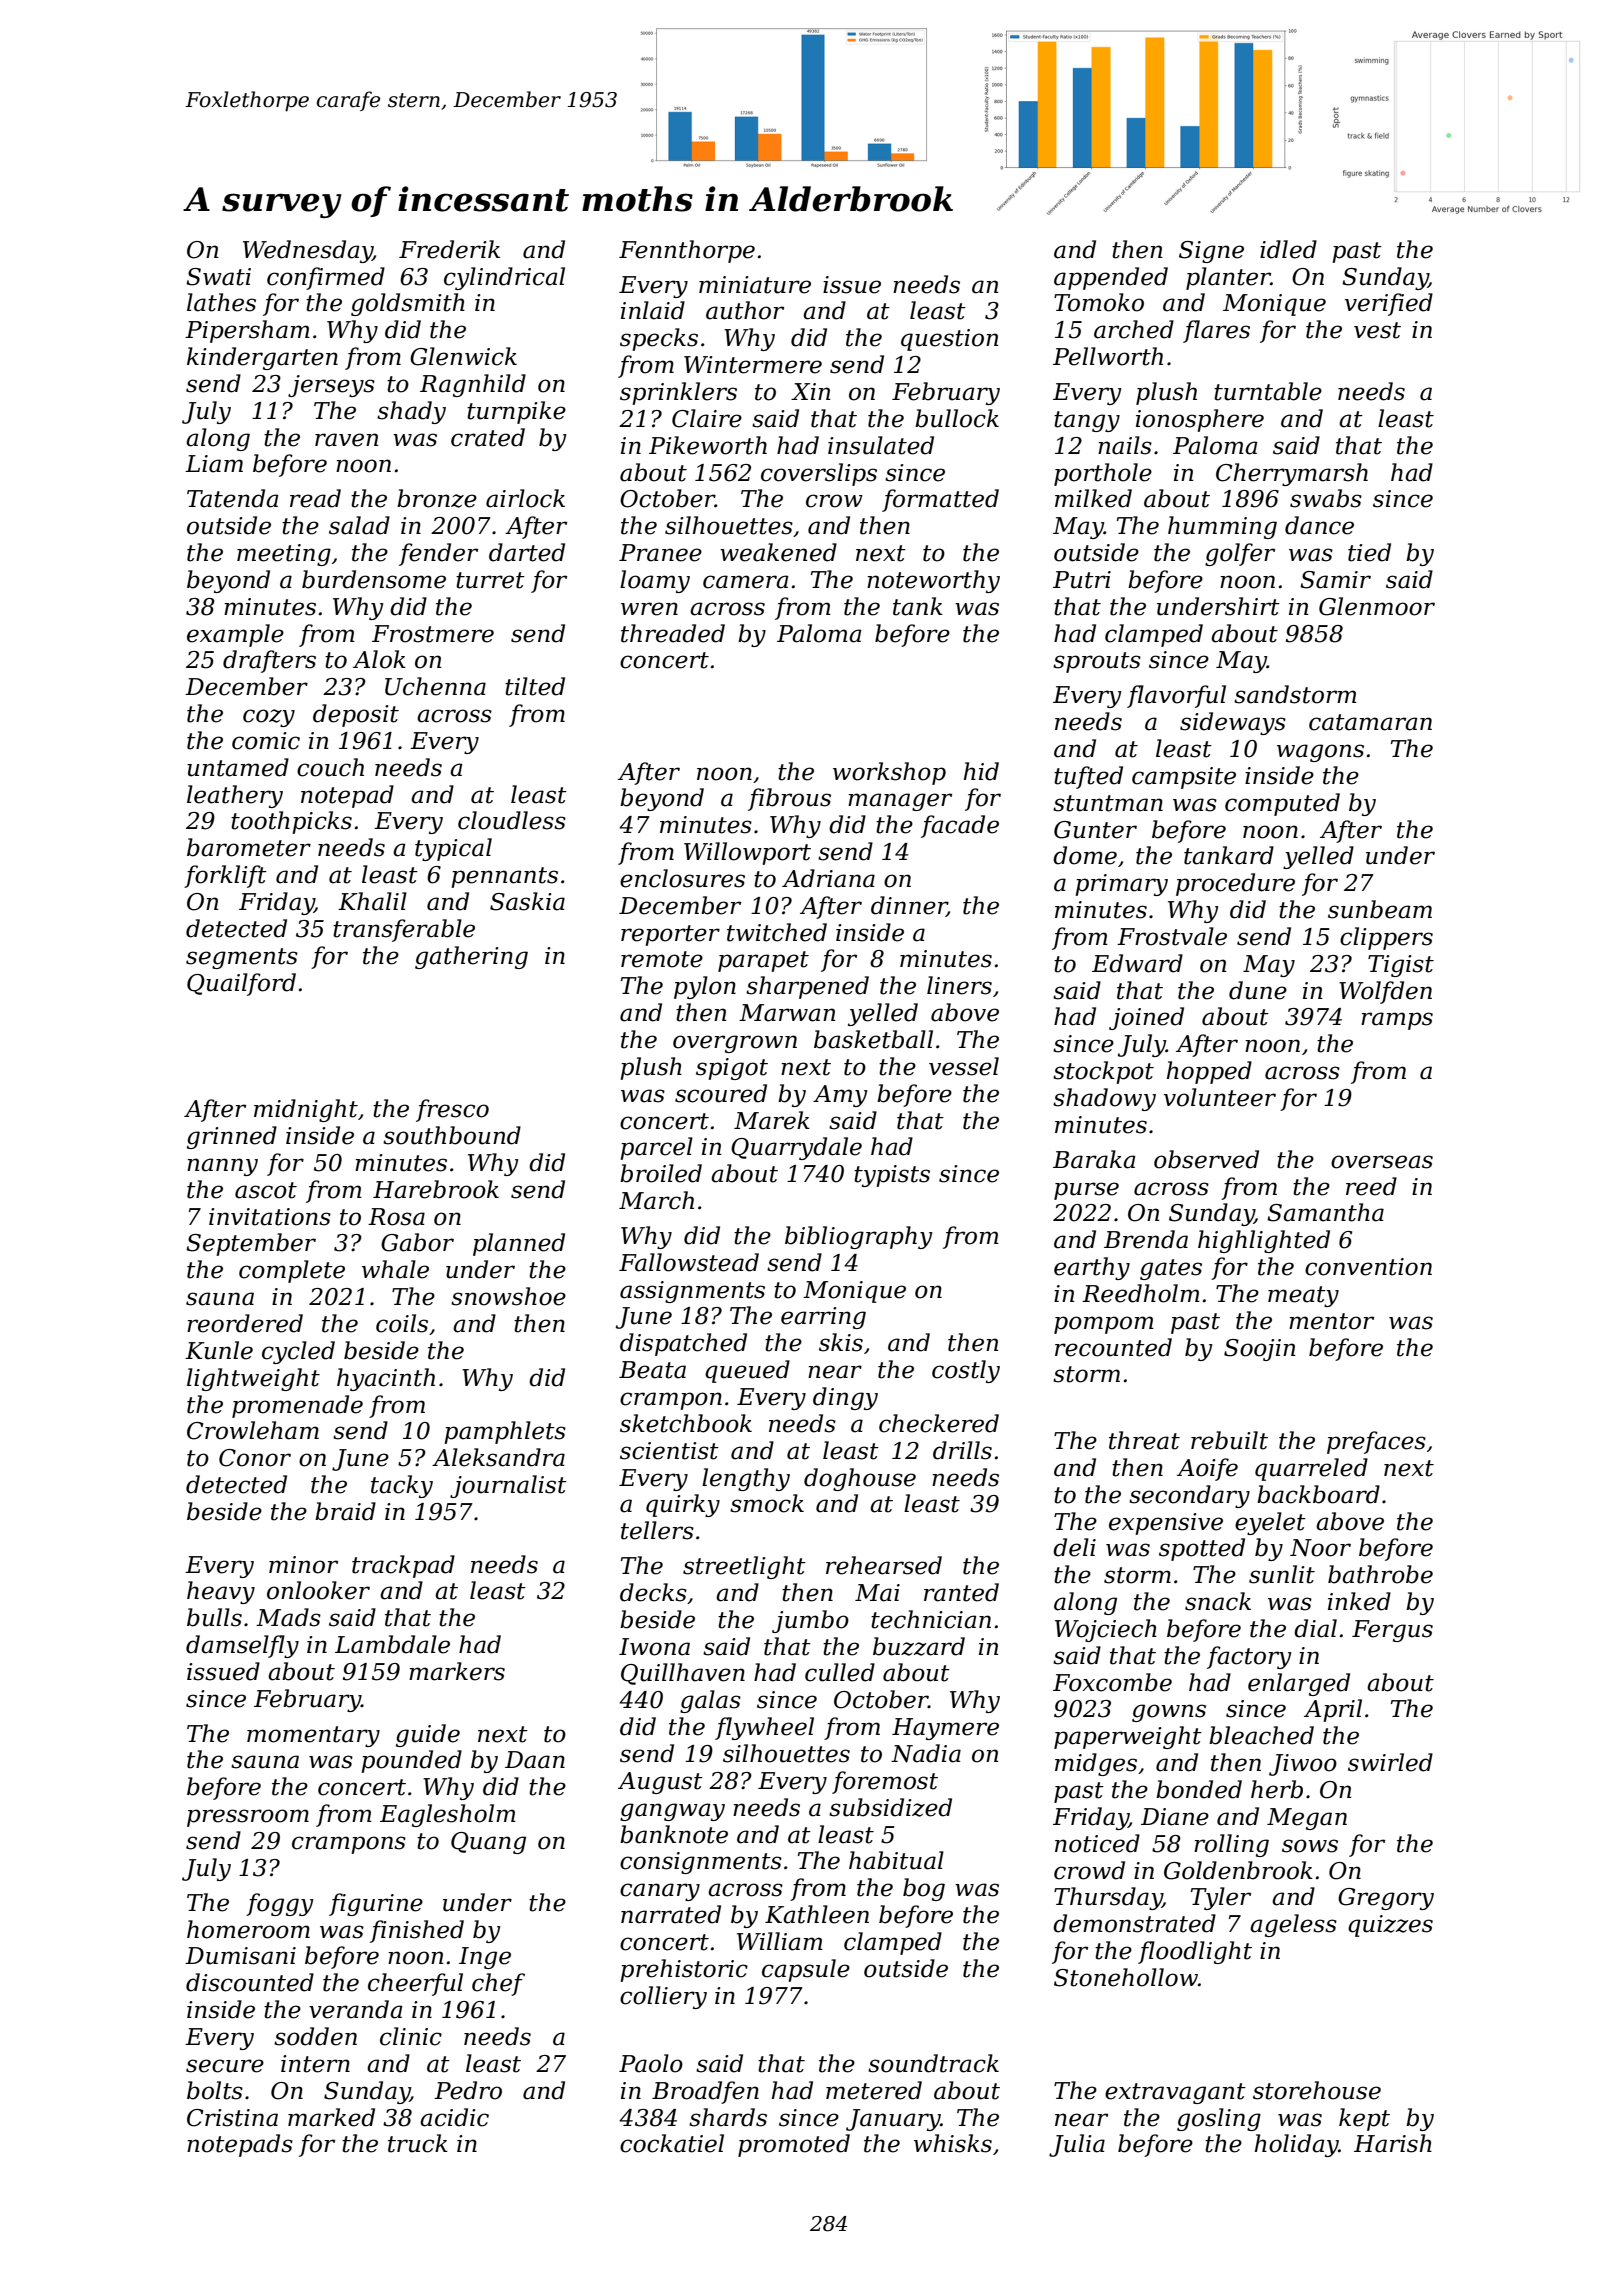 Image resolution: width=1620 pixels, height=2292 pixels. What do you see at coordinates (1211, 252) in the document?
I see `Signe` at bounding box center [1211, 252].
